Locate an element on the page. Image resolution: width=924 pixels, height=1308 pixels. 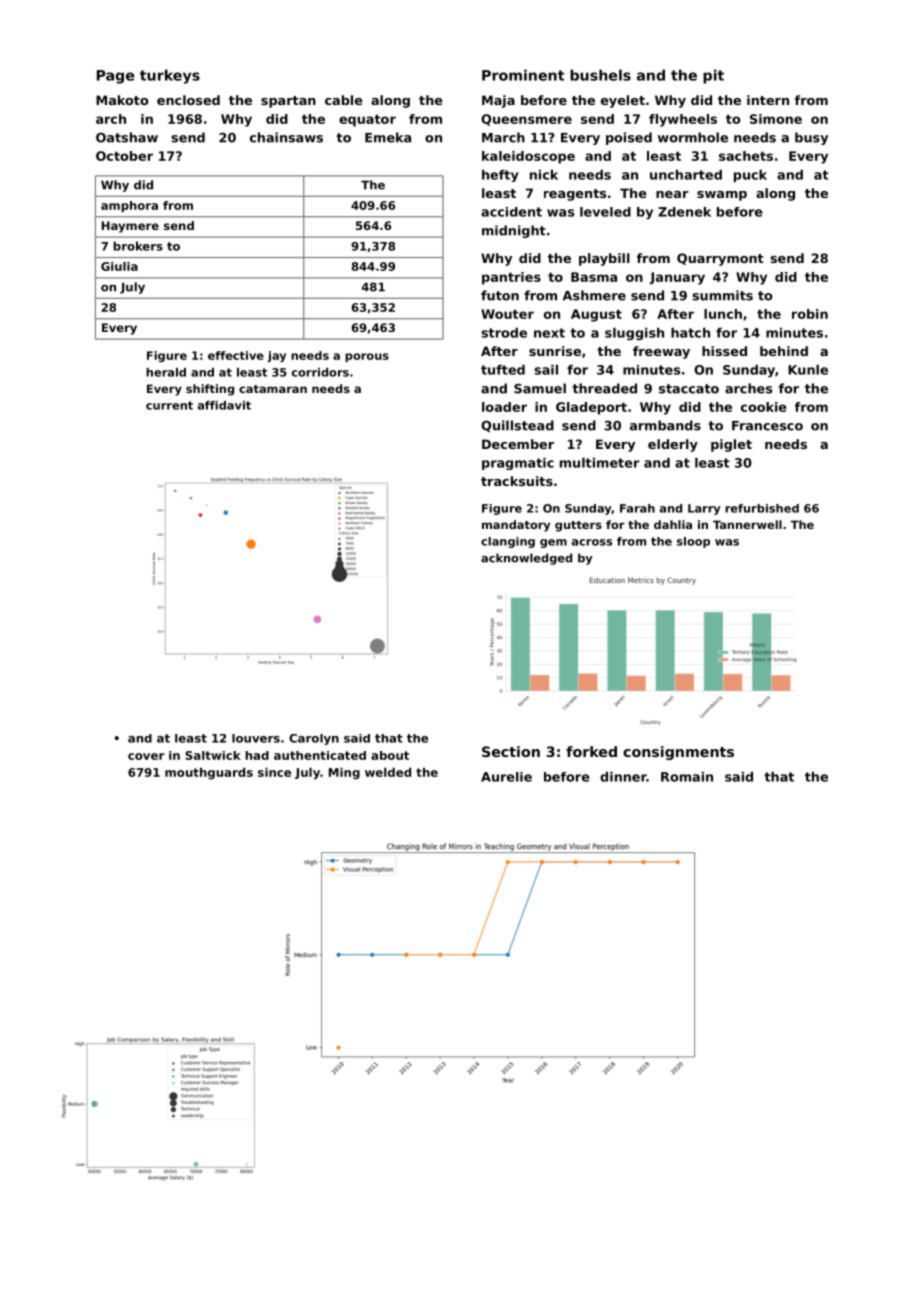
clanging is located at coordinates (508, 542).
